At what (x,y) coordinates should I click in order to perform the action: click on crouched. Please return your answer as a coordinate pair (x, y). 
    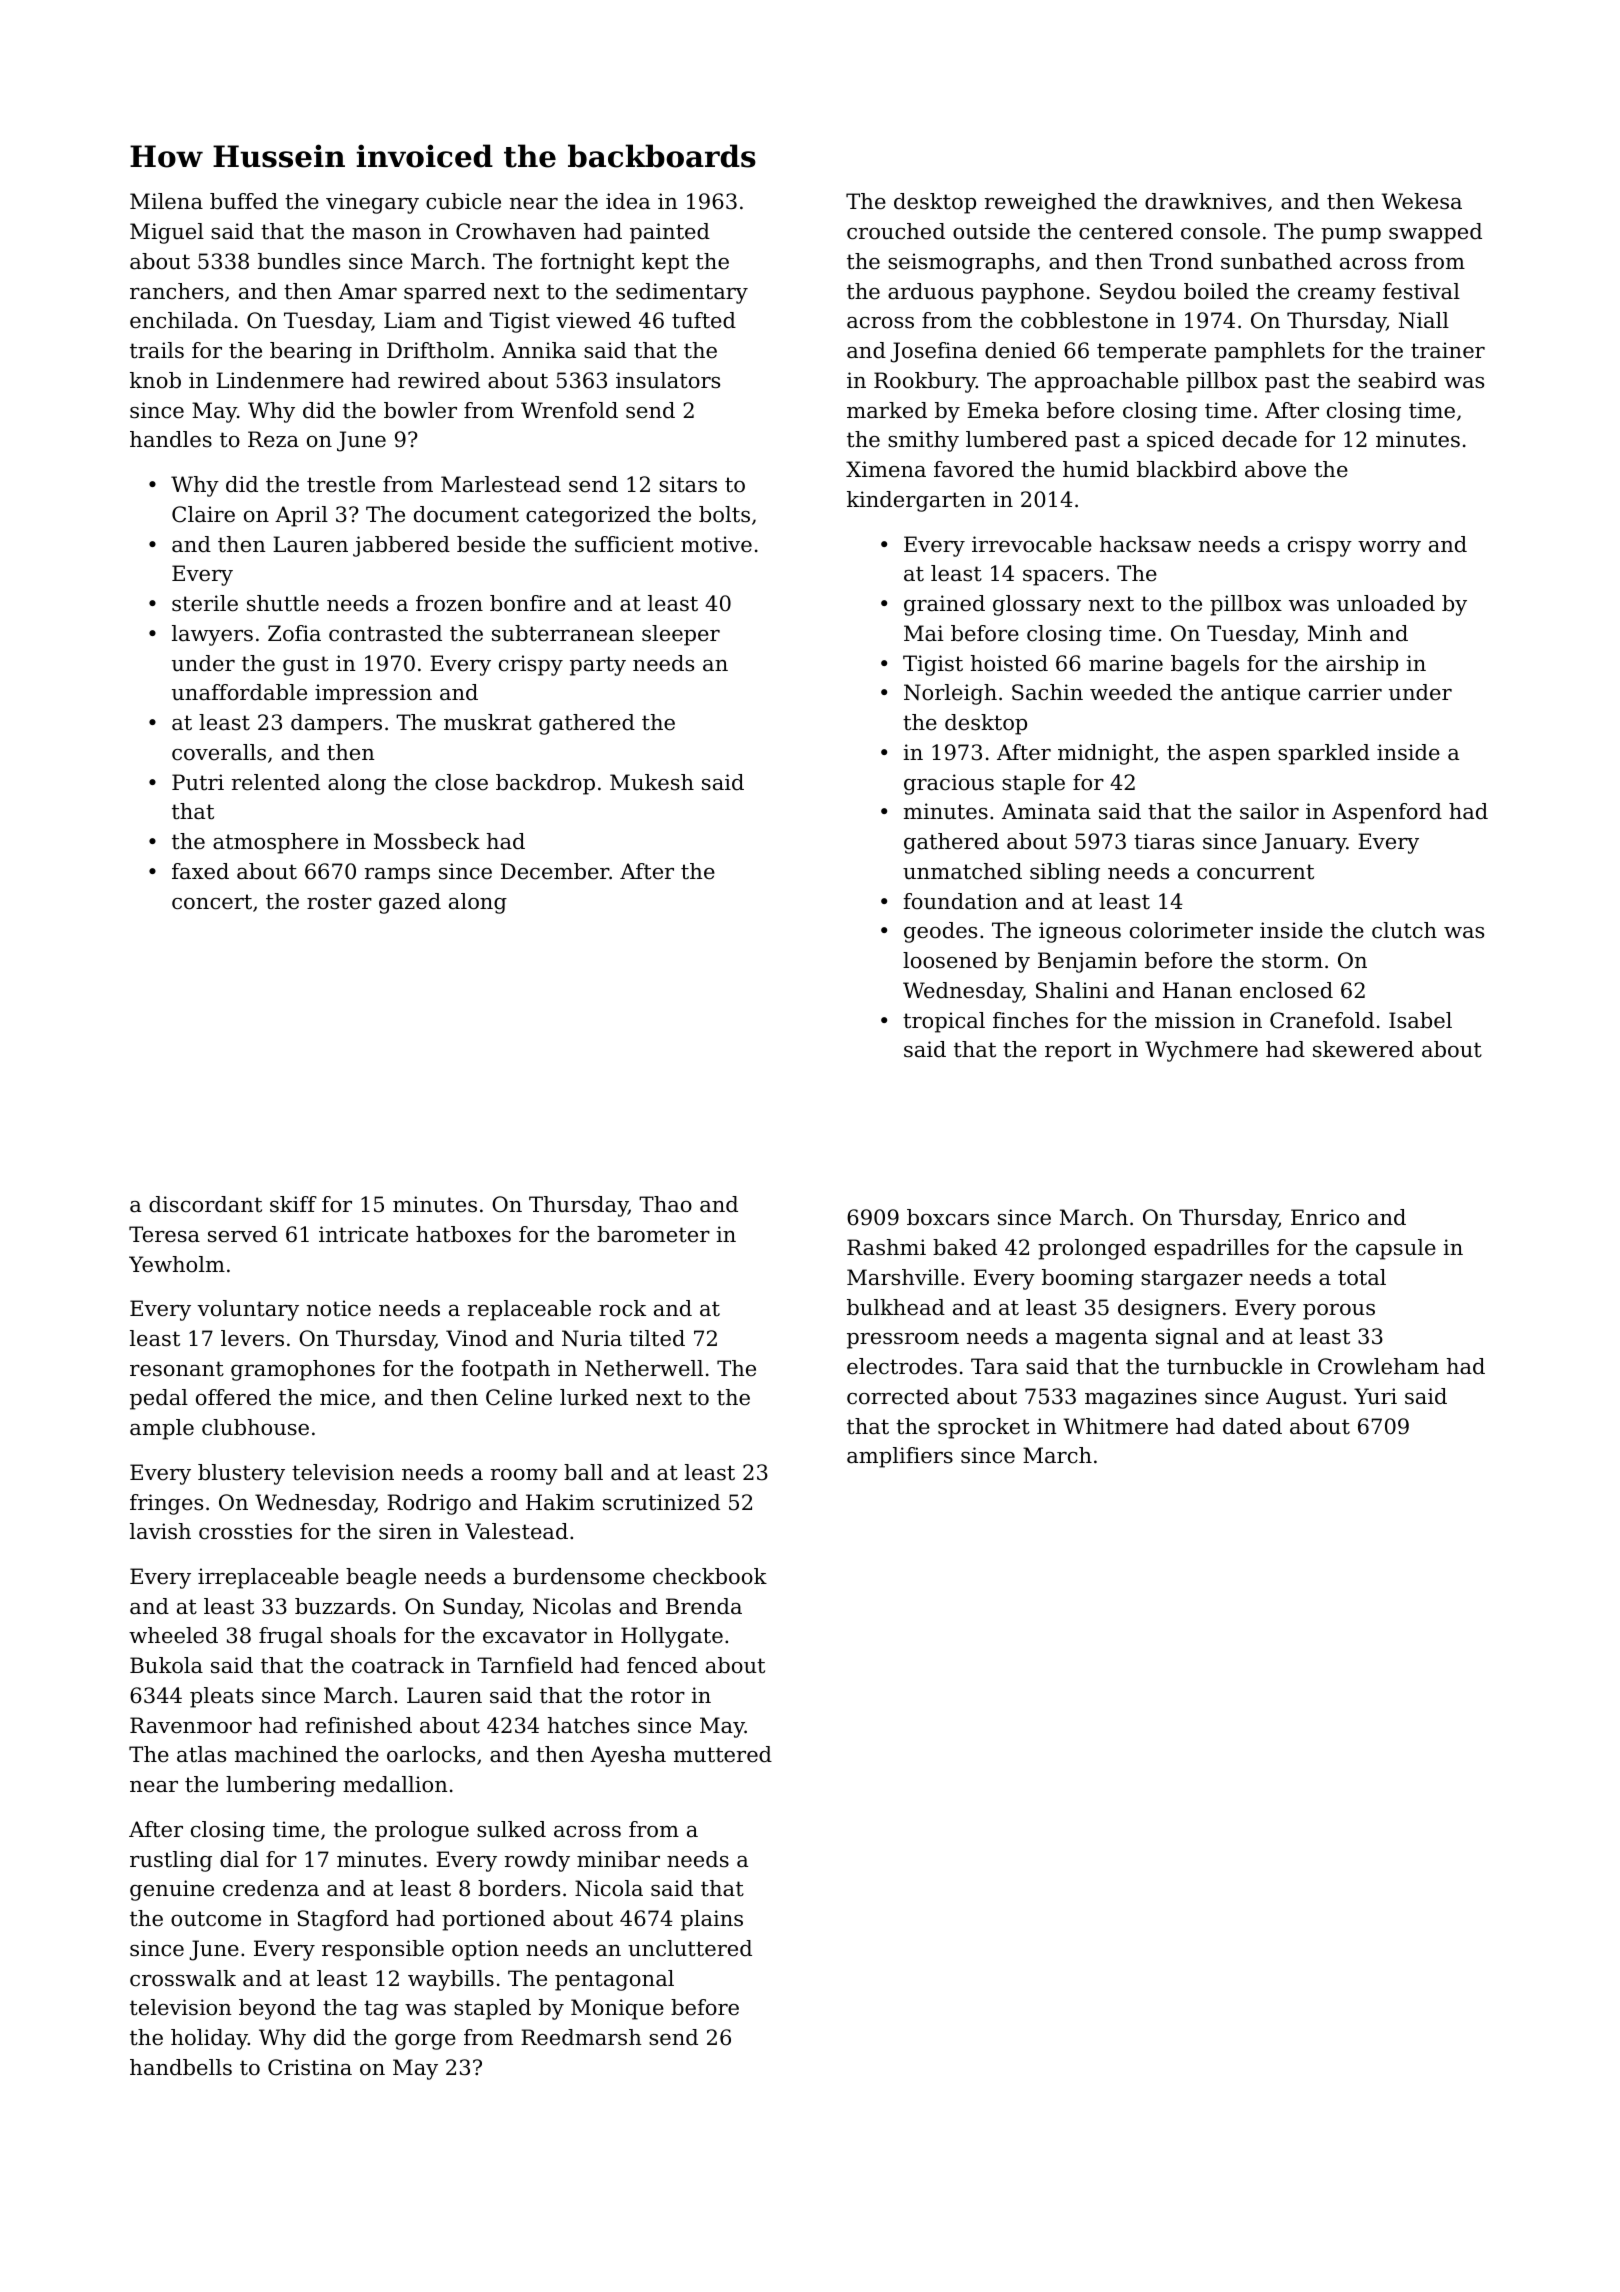
    Looking at the image, I should click on (896, 231).
